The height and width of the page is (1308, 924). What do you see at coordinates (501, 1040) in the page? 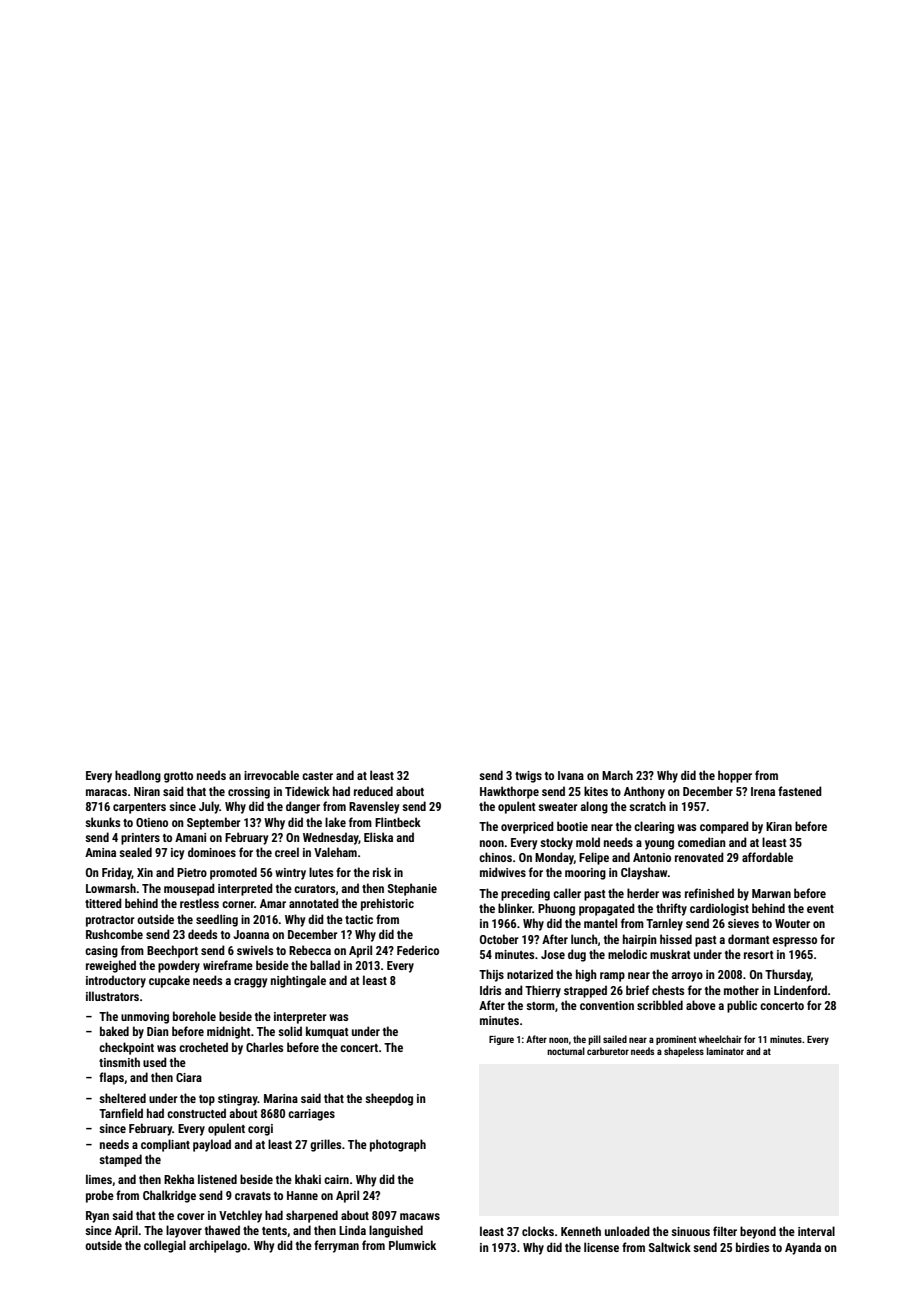
I see `Figure` at bounding box center [501, 1040].
